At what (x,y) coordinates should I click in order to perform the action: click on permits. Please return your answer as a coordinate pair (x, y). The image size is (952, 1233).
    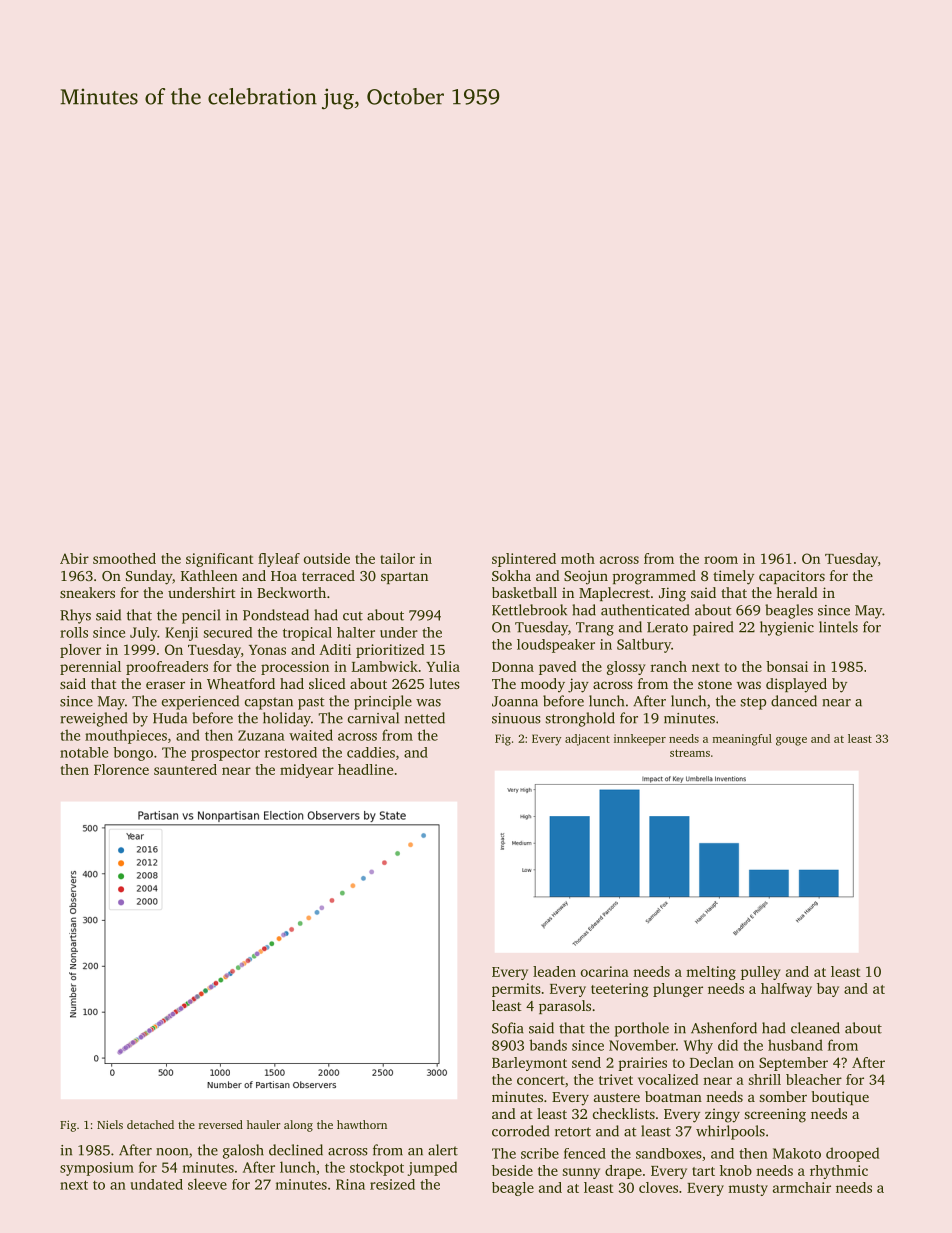
    Looking at the image, I should click on (516, 990).
